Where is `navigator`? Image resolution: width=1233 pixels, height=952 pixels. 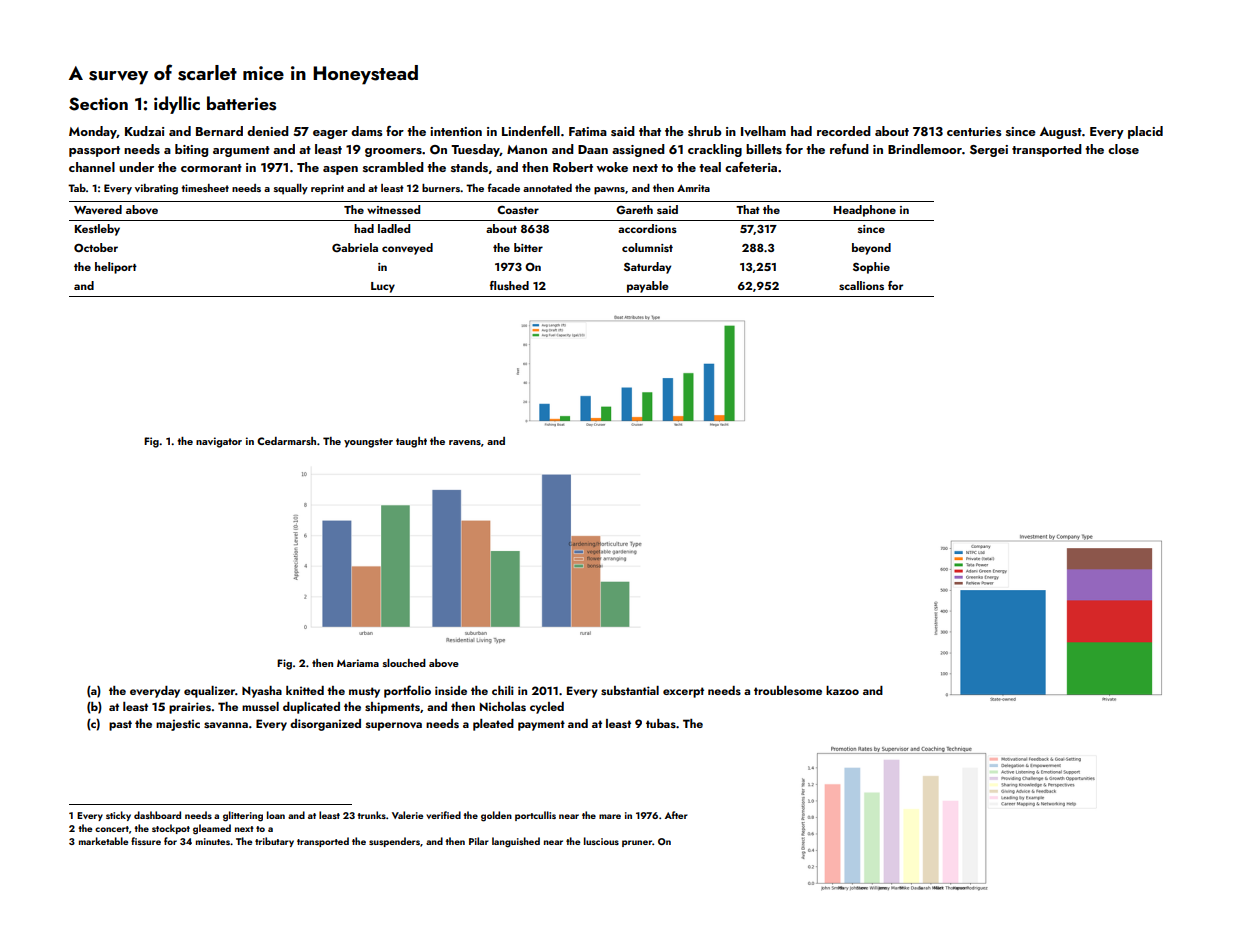 navigator is located at coordinates (219, 442).
